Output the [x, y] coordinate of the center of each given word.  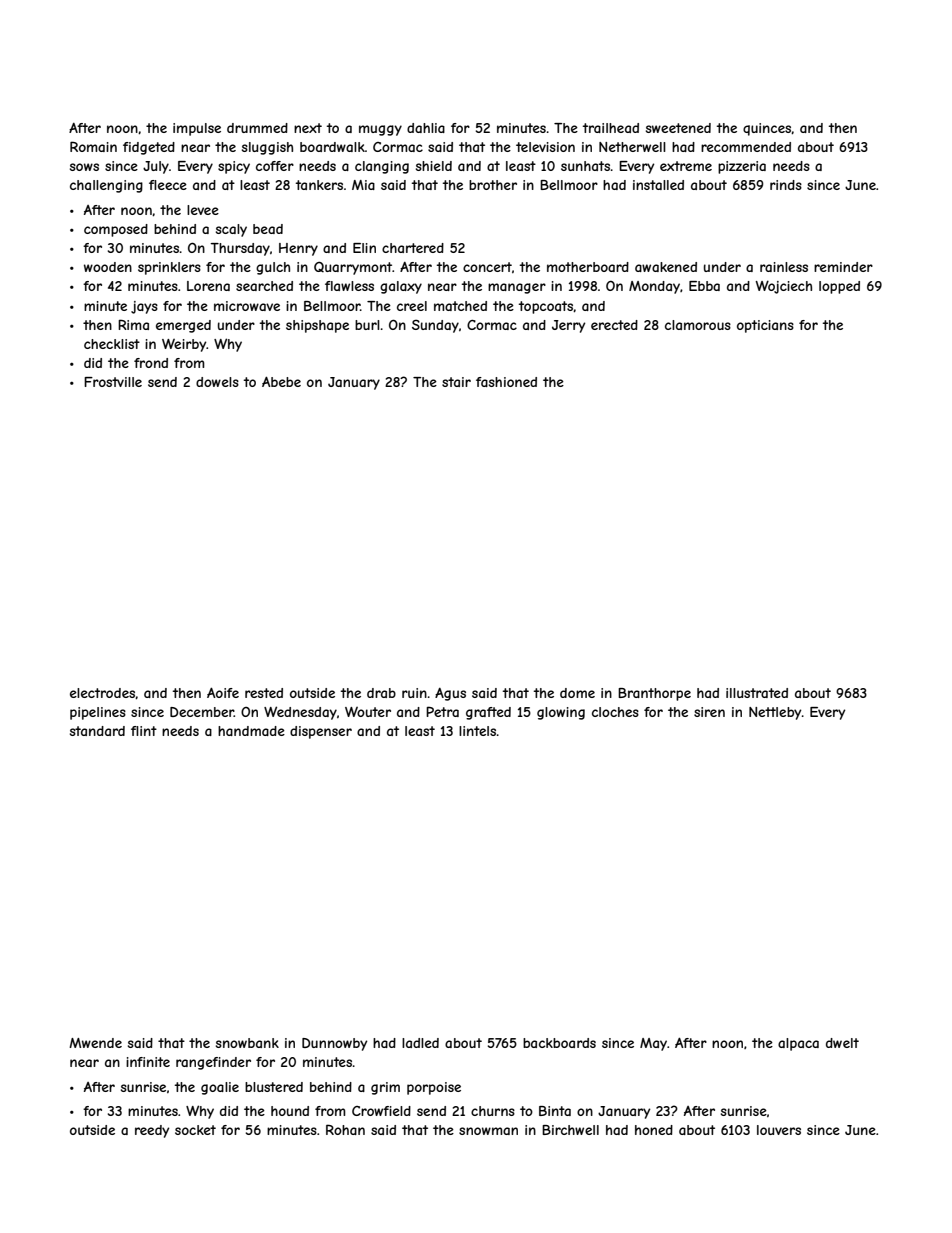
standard [97, 731]
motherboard [588, 267]
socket [195, 1130]
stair [456, 382]
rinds [786, 185]
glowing [561, 713]
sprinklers [169, 268]
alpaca [798, 1044]
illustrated [757, 693]
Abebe [281, 382]
